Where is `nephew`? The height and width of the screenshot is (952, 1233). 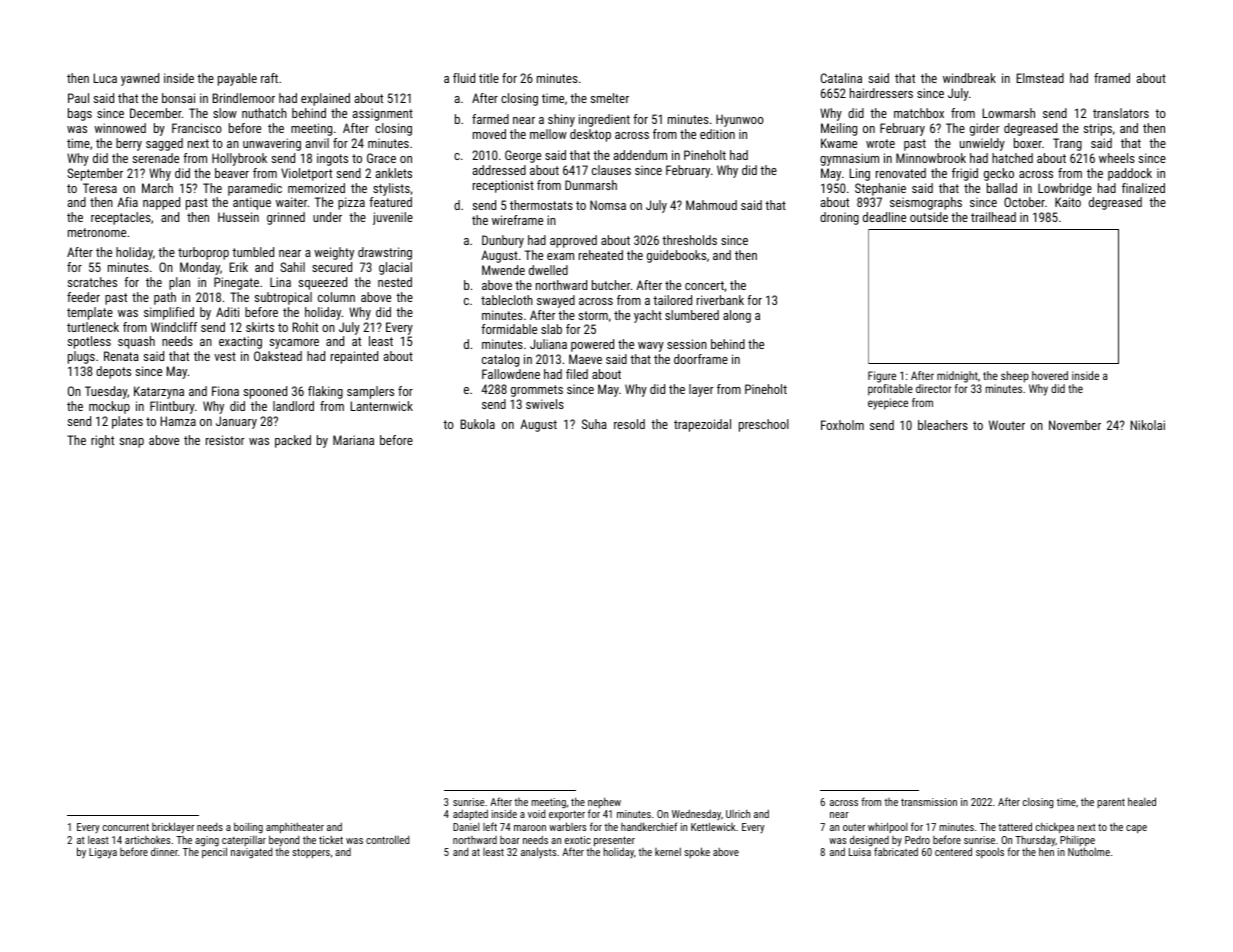
nephew is located at coordinates (604, 803).
